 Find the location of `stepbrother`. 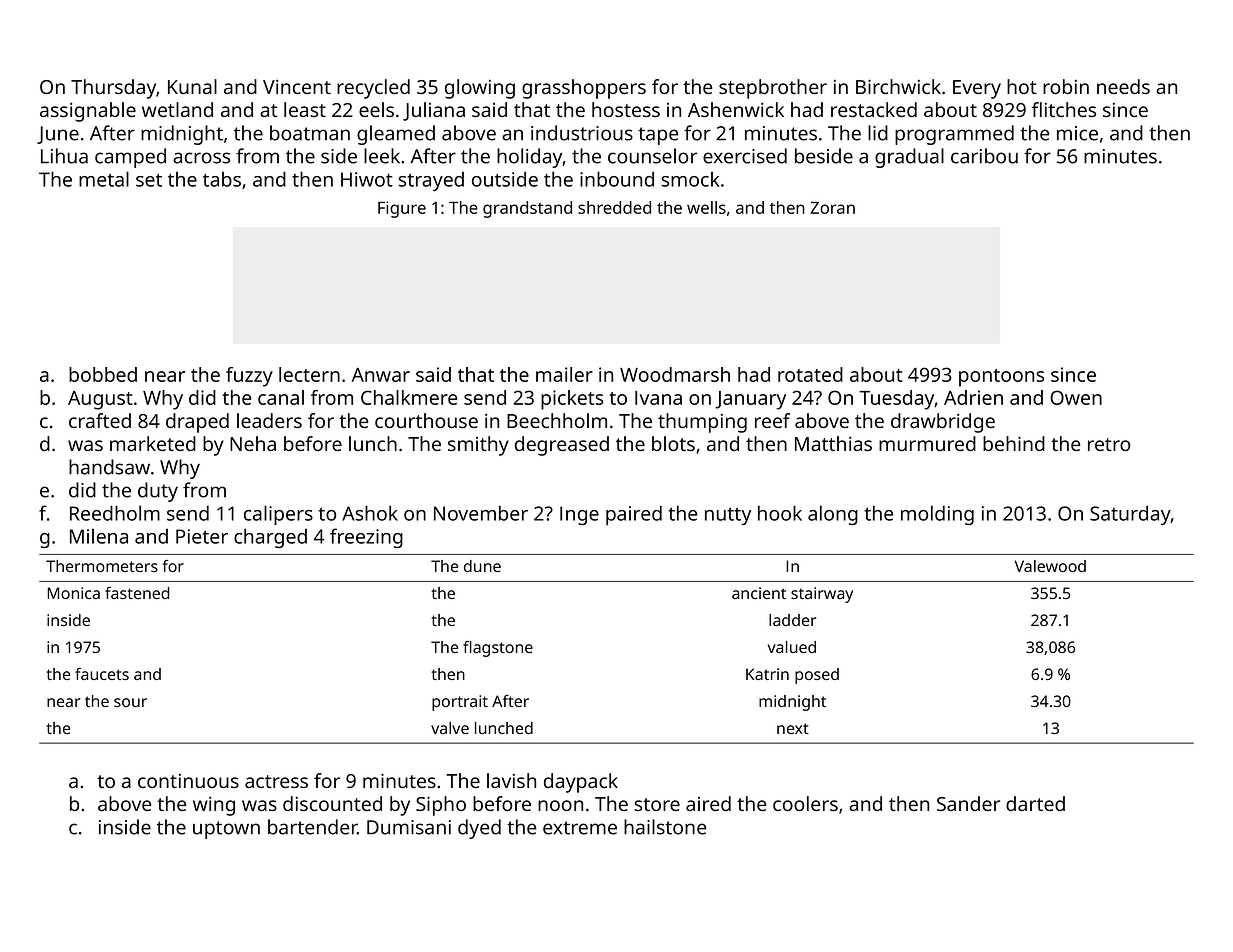

stepbrother is located at coordinates (773, 89).
